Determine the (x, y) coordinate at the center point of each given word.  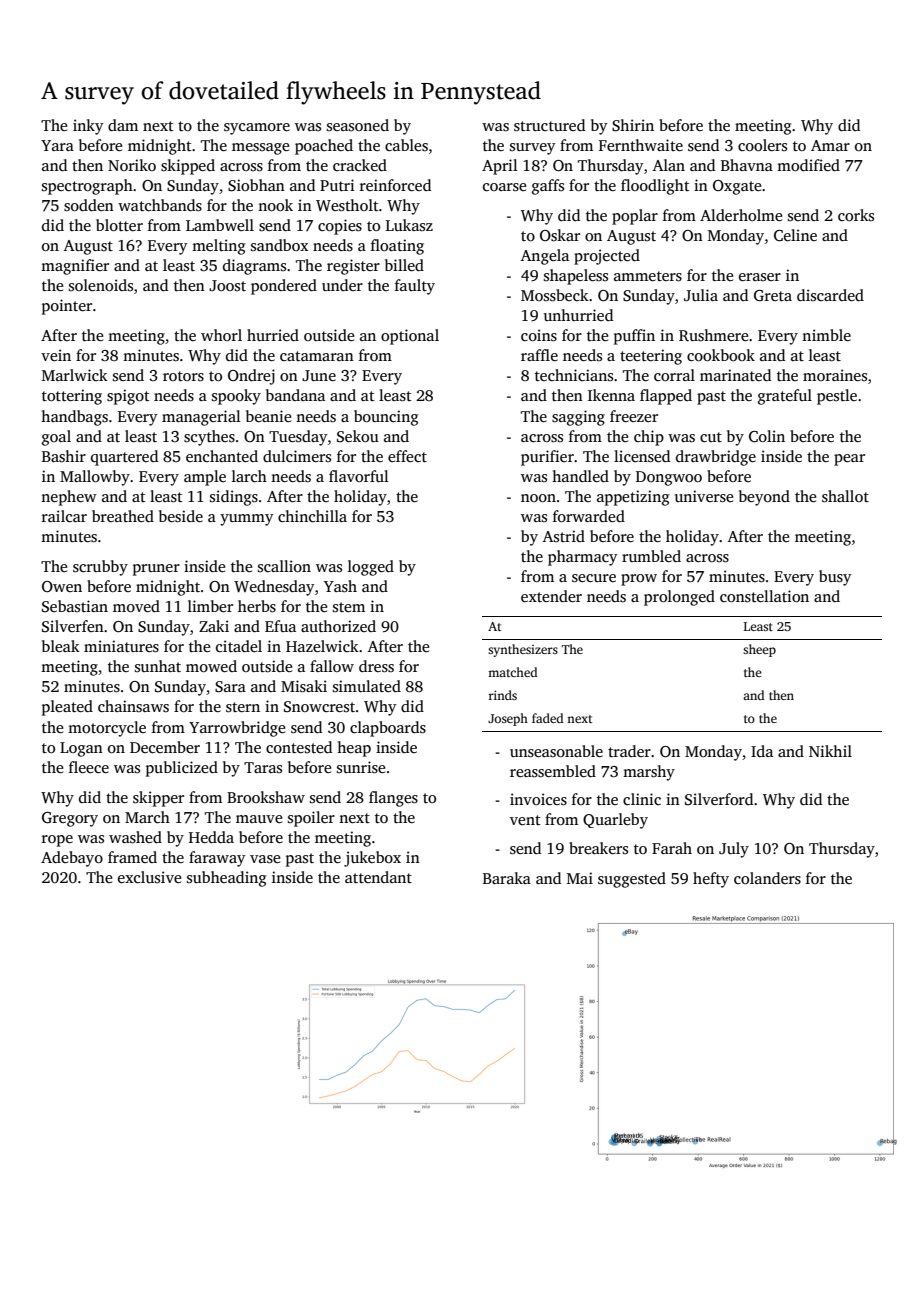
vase (265, 859)
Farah (672, 848)
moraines (835, 375)
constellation (764, 596)
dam (123, 125)
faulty (415, 287)
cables (406, 145)
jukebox (372, 859)
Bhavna (747, 165)
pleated (67, 708)
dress (376, 666)
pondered (284, 287)
